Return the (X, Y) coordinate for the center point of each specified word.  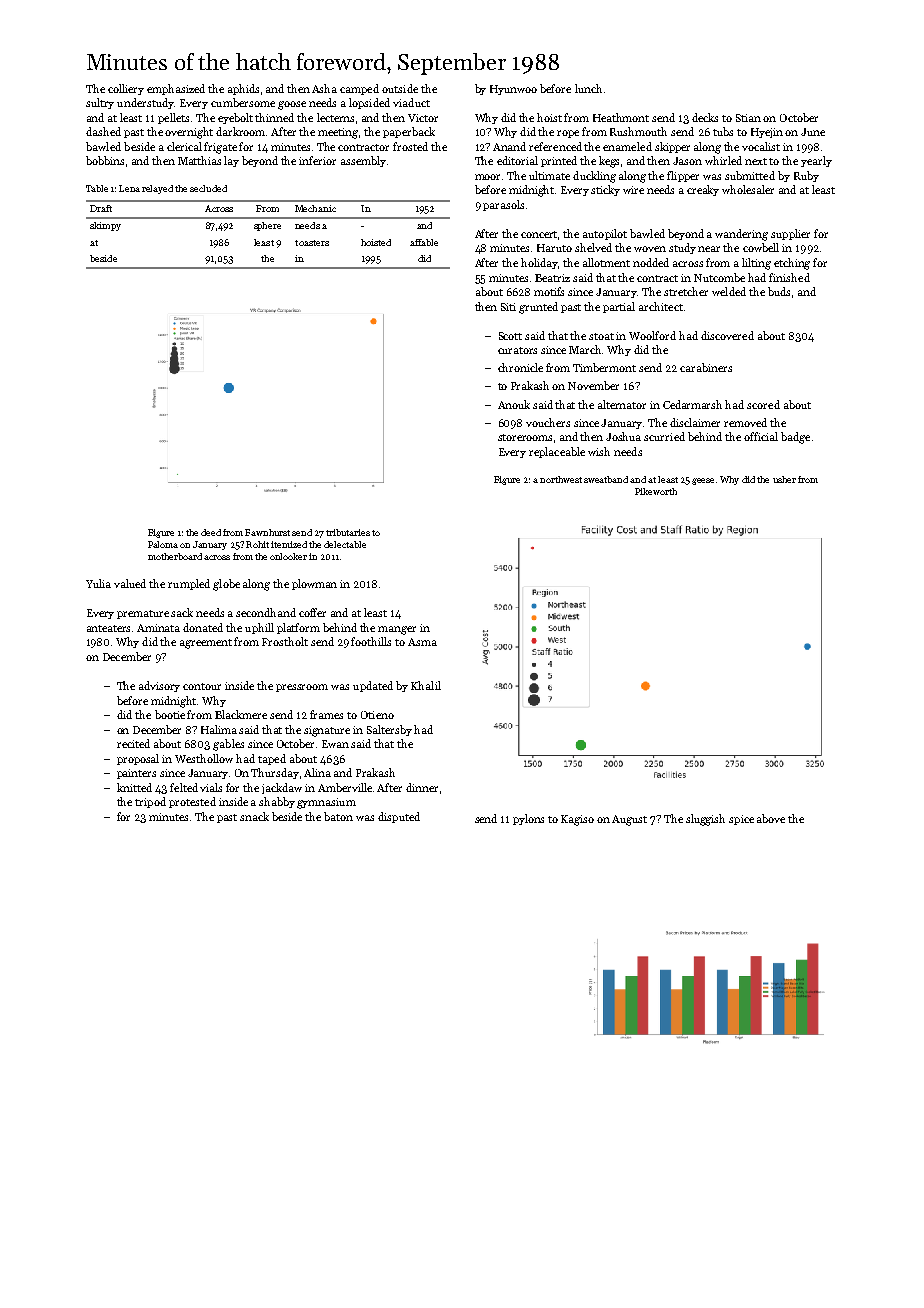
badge (795, 438)
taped (272, 759)
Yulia (98, 583)
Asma (422, 642)
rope (568, 134)
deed (211, 532)
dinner (422, 787)
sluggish (705, 820)
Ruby (806, 176)
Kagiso (577, 820)
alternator (622, 404)
